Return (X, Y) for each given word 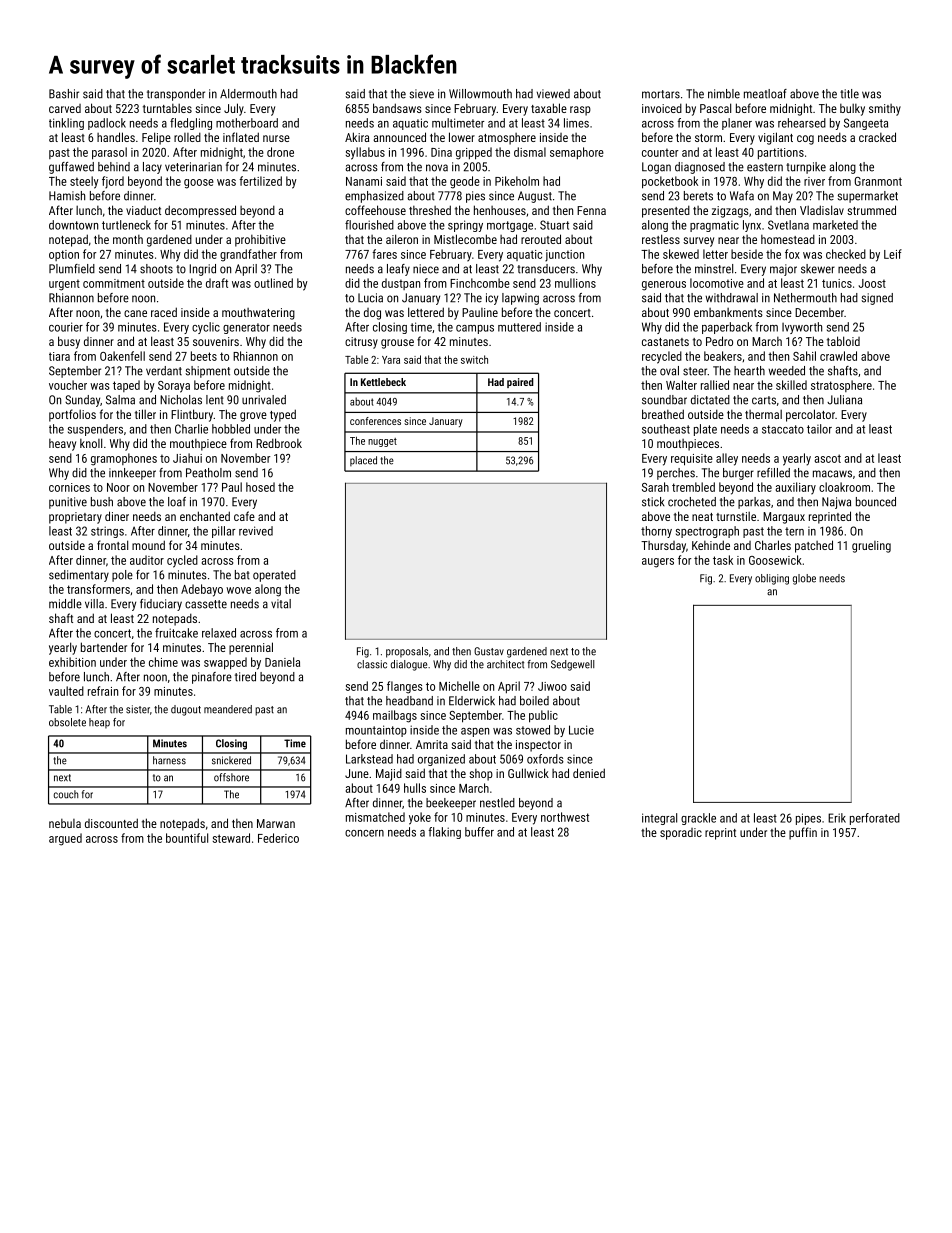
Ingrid (202, 270)
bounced (876, 502)
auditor (147, 560)
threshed (430, 210)
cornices (69, 487)
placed (363, 461)
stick (653, 502)
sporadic (681, 834)
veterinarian (193, 167)
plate (705, 430)
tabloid (843, 341)
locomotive (717, 283)
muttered (519, 327)
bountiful (187, 838)
